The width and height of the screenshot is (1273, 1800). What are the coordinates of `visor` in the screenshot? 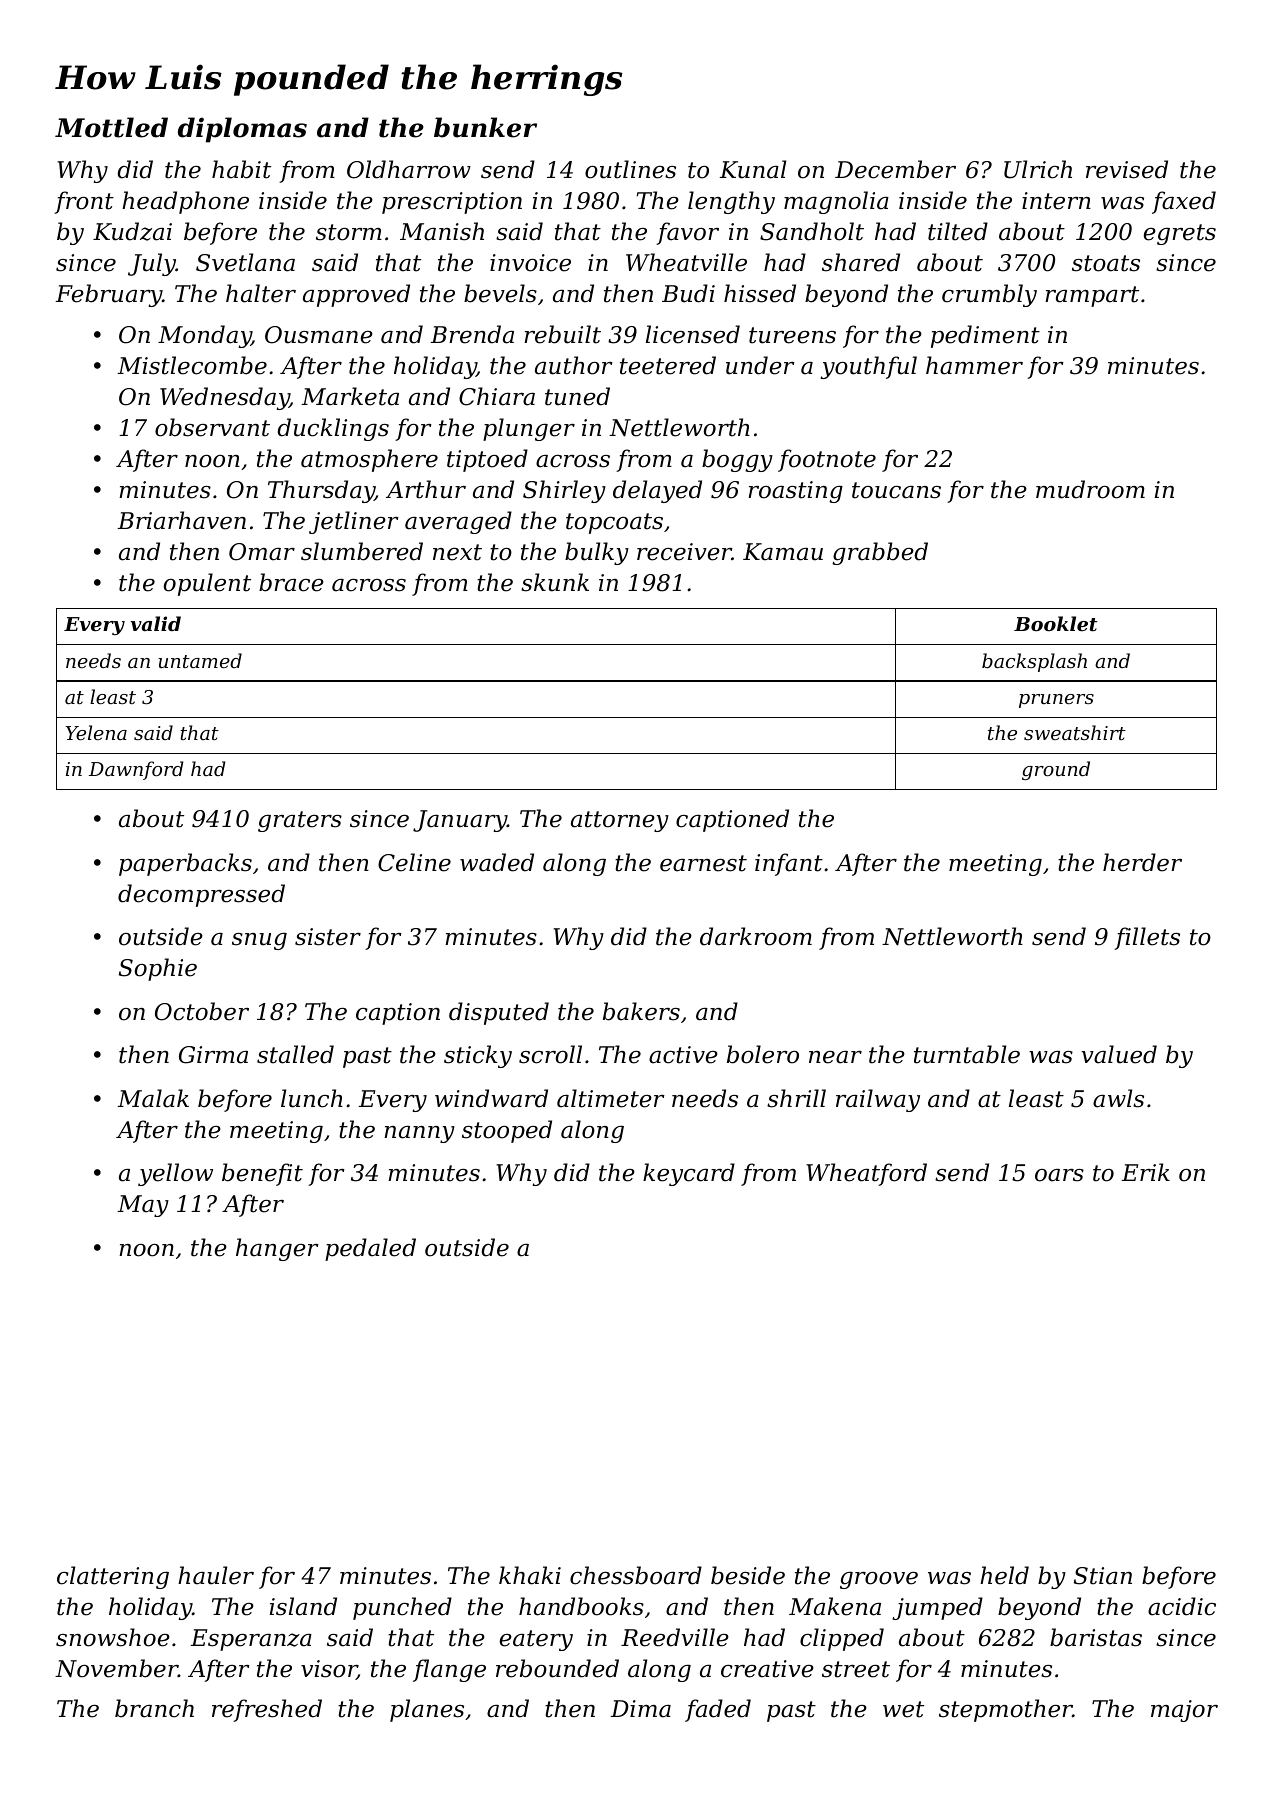 It's located at (329, 1670).
